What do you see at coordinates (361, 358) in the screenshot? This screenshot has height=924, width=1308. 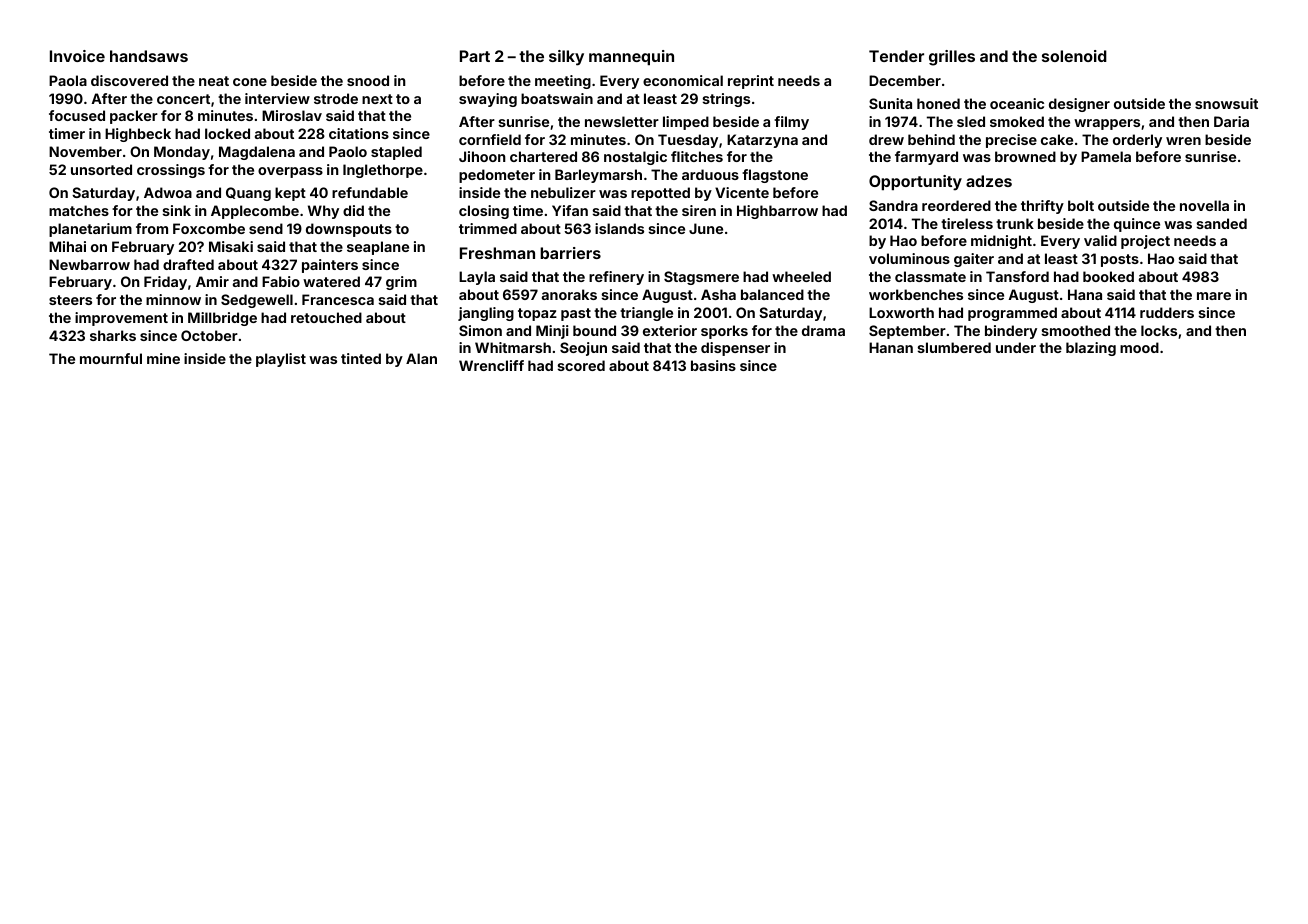 I see `tinted` at bounding box center [361, 358].
